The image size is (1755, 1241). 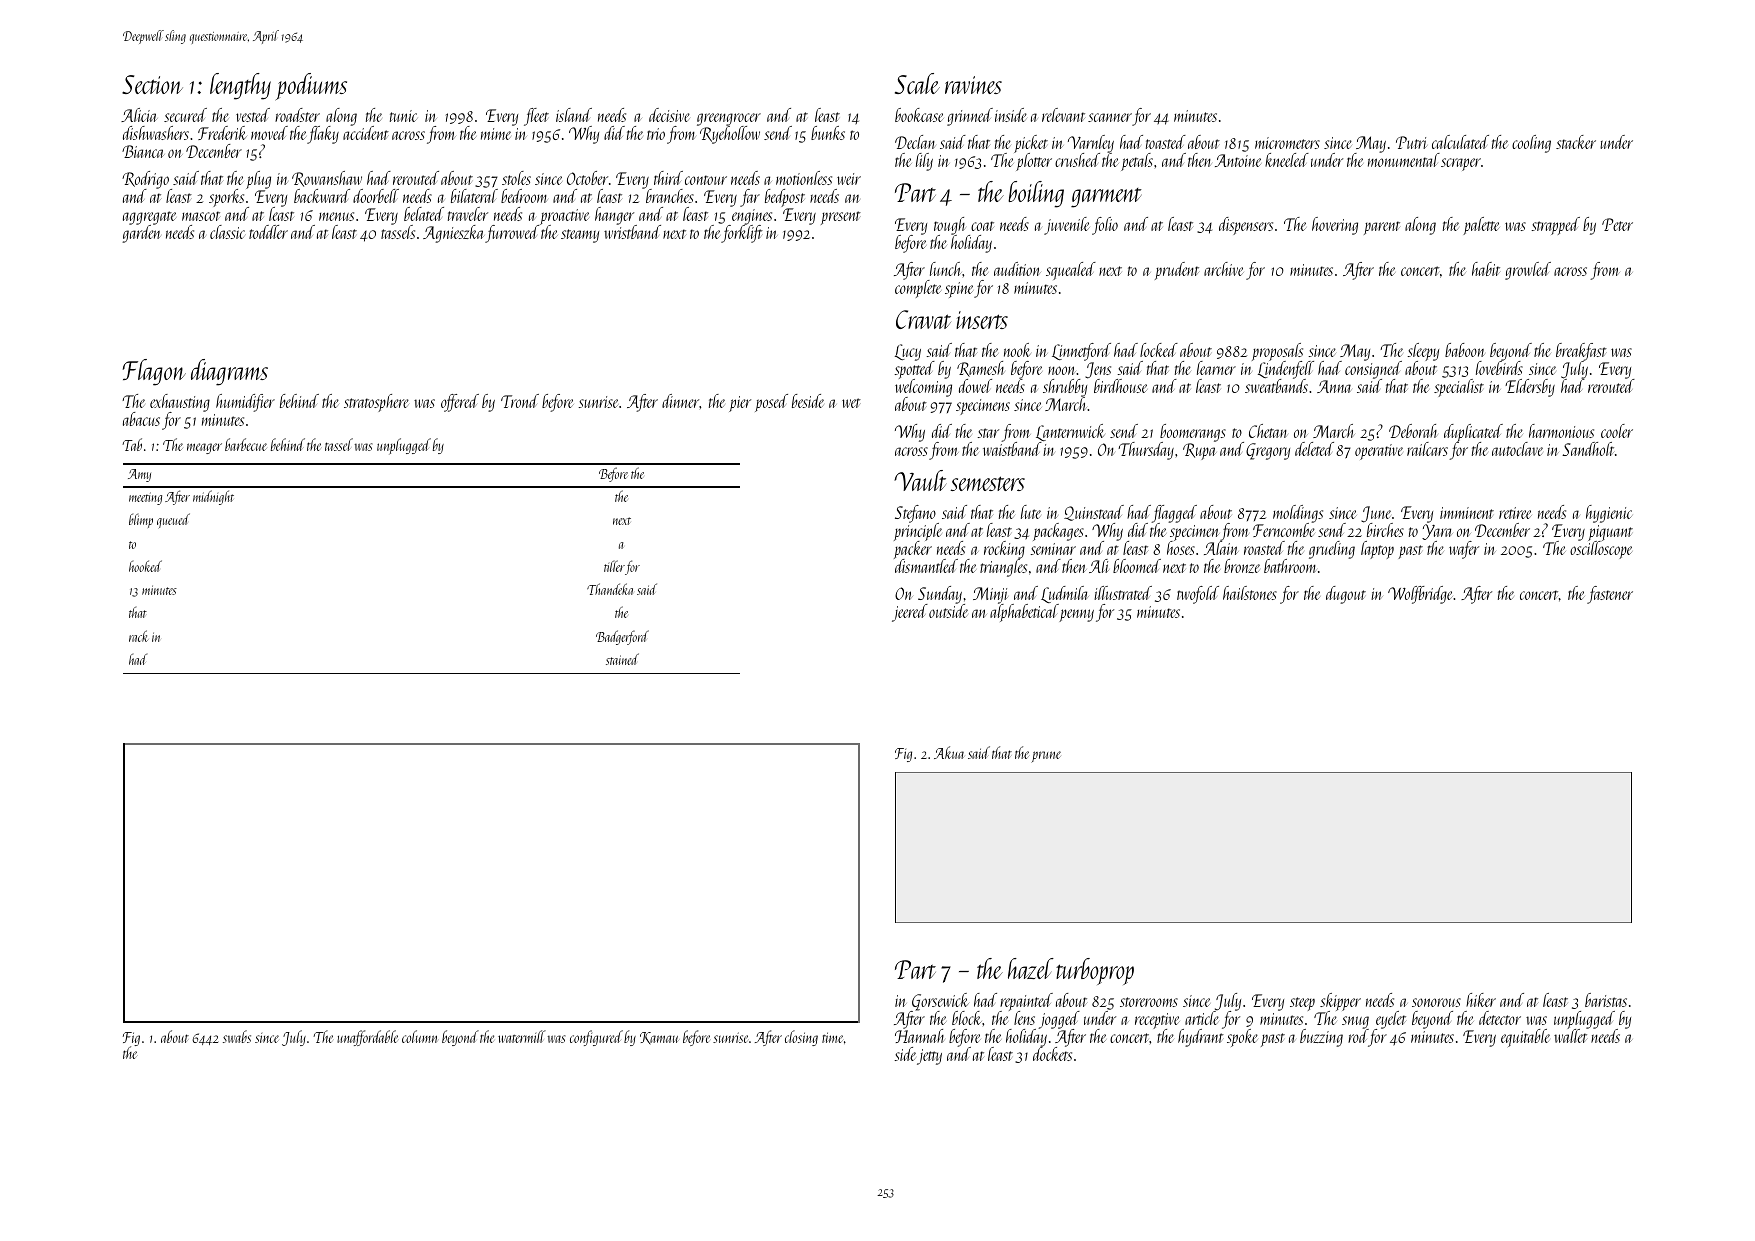 What do you see at coordinates (1576, 142) in the screenshot?
I see `stacker` at bounding box center [1576, 142].
